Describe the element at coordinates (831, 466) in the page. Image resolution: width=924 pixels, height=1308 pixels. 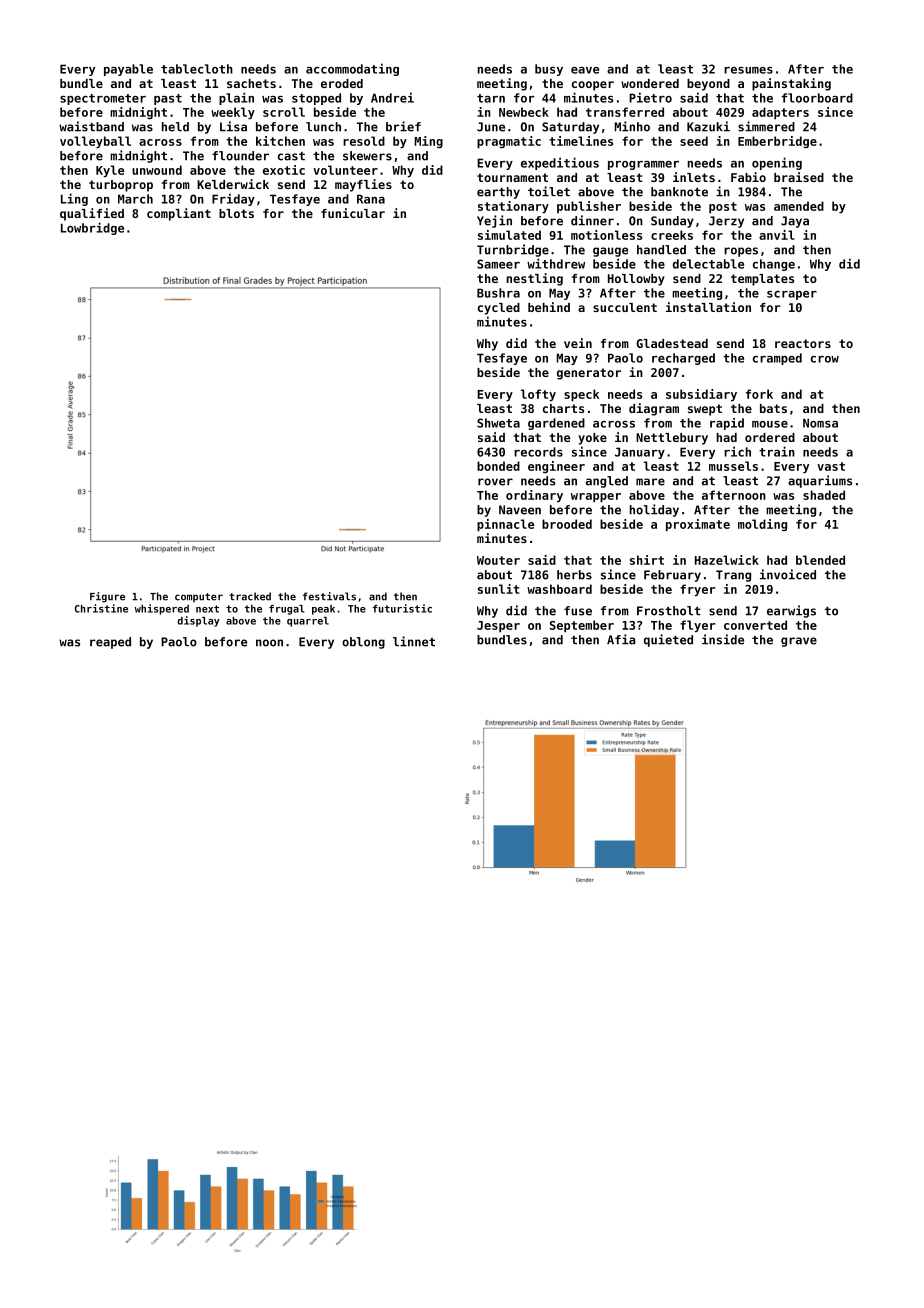
I see `vast` at that location.
